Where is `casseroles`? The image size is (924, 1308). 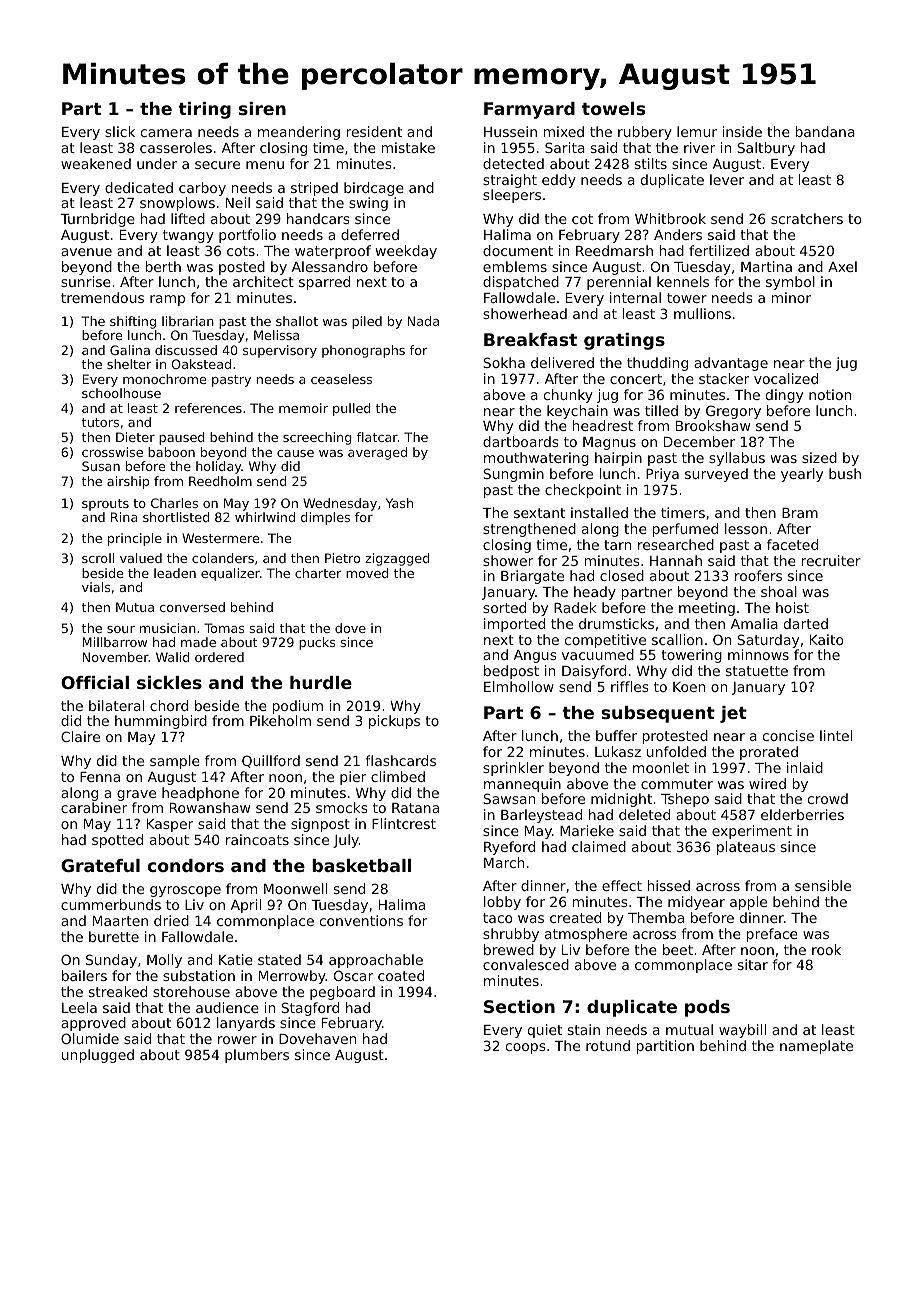 casseroles is located at coordinates (176, 147).
